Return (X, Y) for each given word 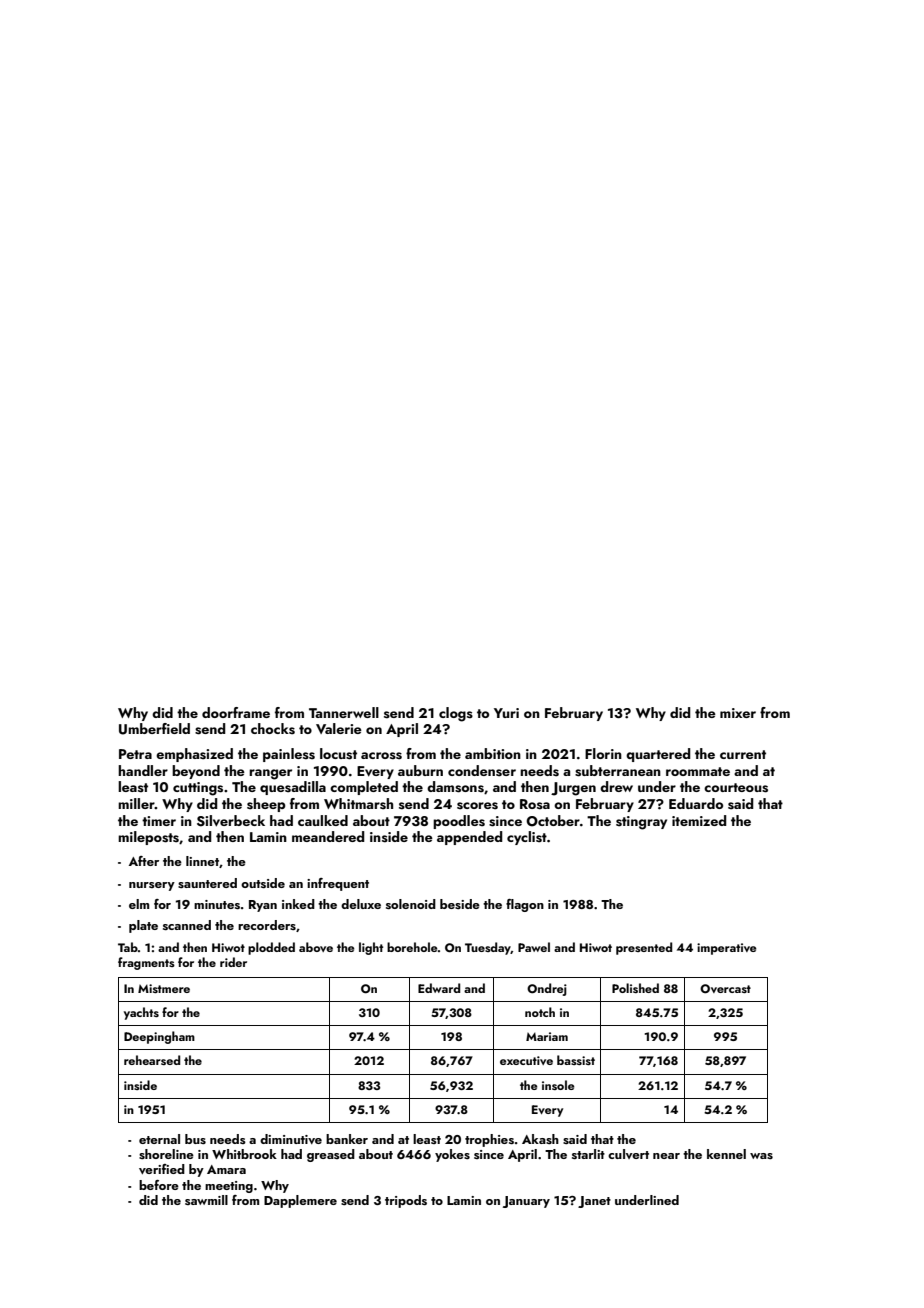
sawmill (206, 1200)
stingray (641, 823)
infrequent (338, 884)
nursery (152, 886)
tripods (406, 1201)
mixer (738, 713)
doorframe (236, 712)
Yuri (506, 713)
